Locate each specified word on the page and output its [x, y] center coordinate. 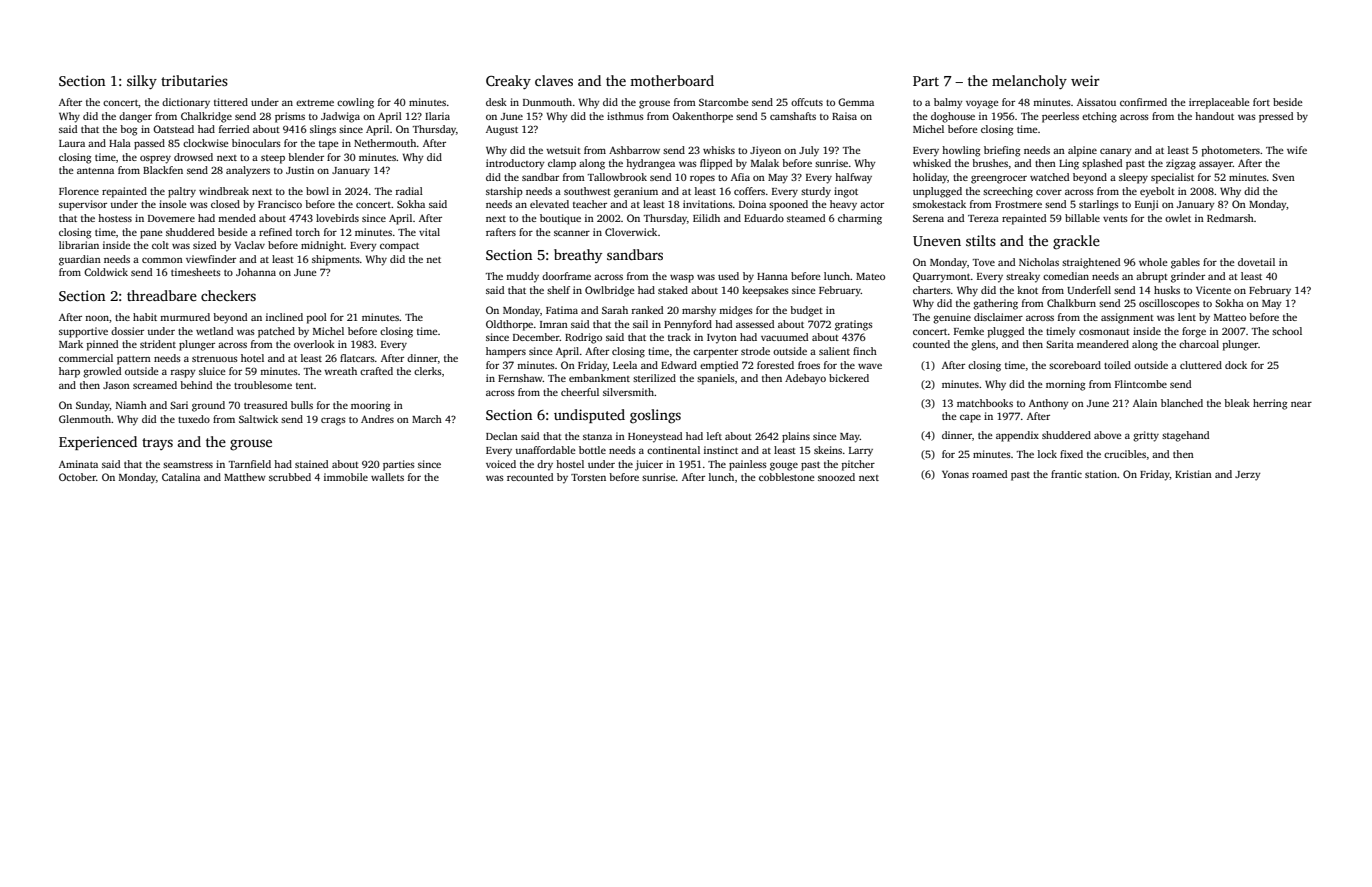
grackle [1076, 242]
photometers [1231, 151]
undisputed [589, 416]
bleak [1237, 403]
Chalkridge [206, 117]
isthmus [625, 116]
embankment [599, 378]
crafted [376, 371]
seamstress [188, 465]
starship [504, 192]
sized [204, 245]
